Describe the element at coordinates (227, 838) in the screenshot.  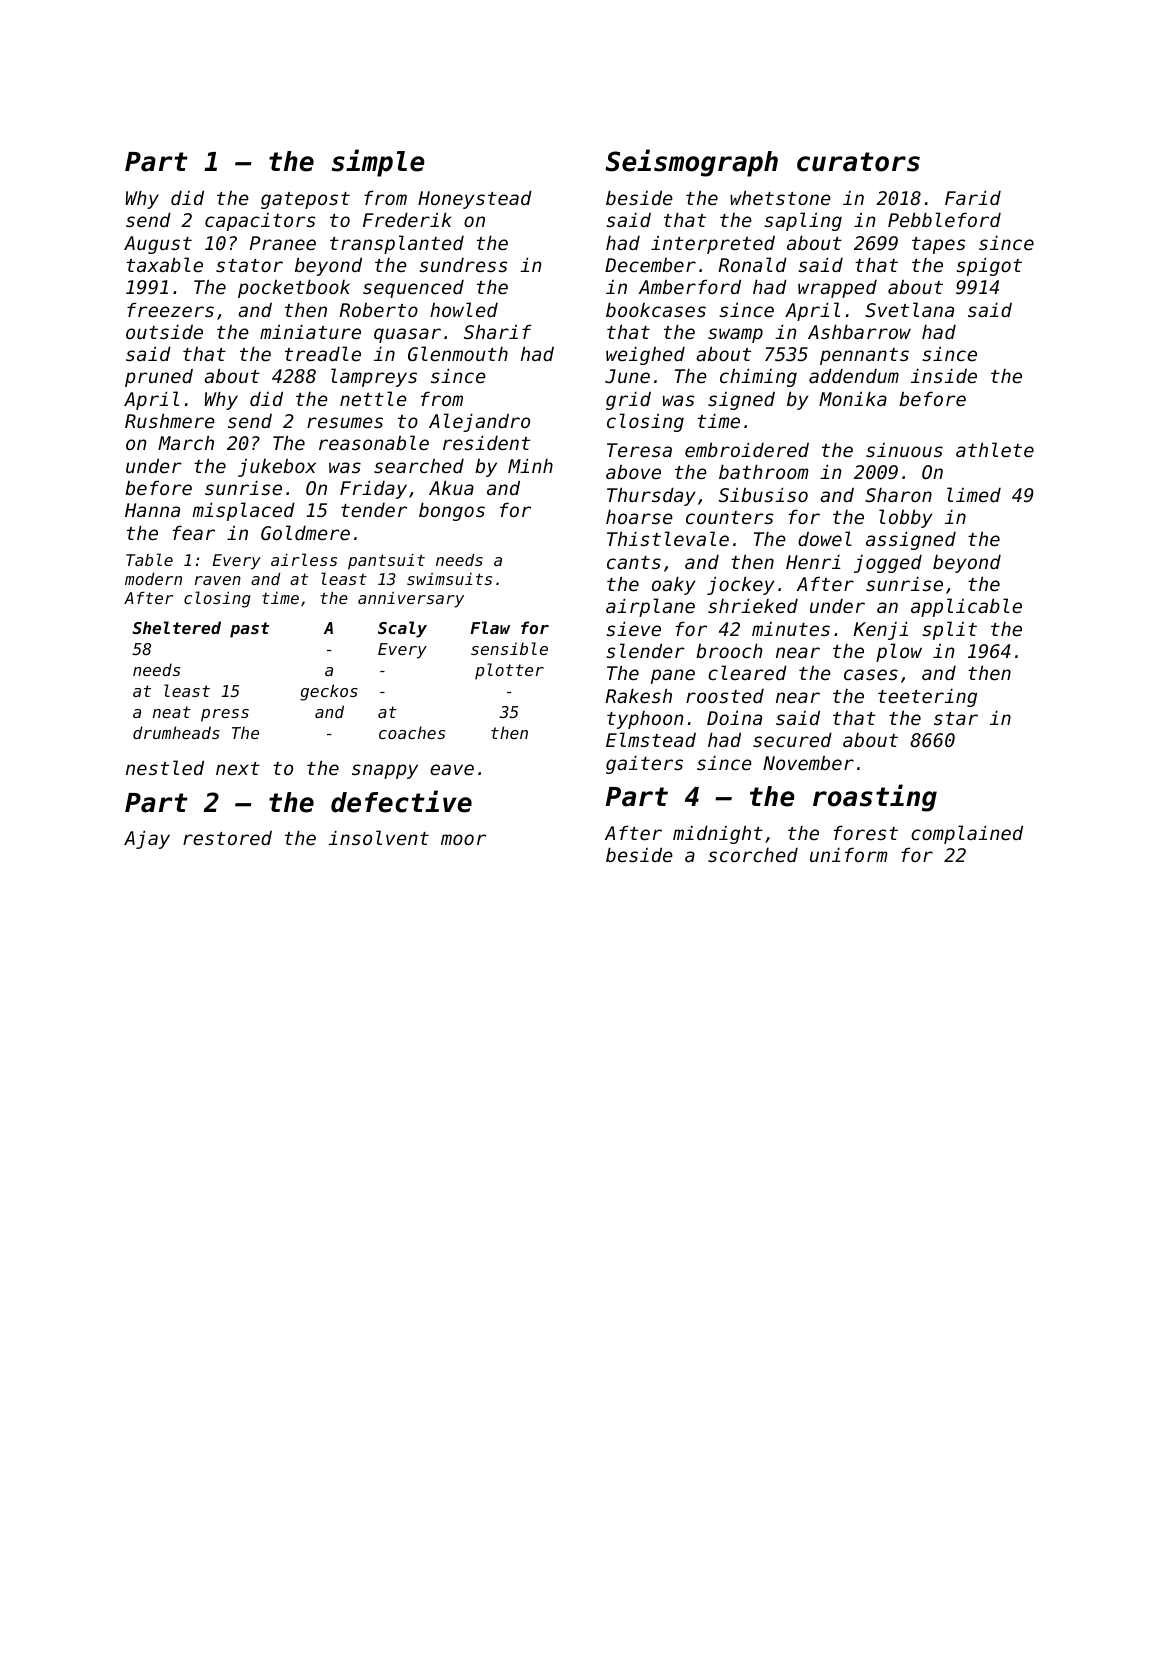
I see `restored` at that location.
